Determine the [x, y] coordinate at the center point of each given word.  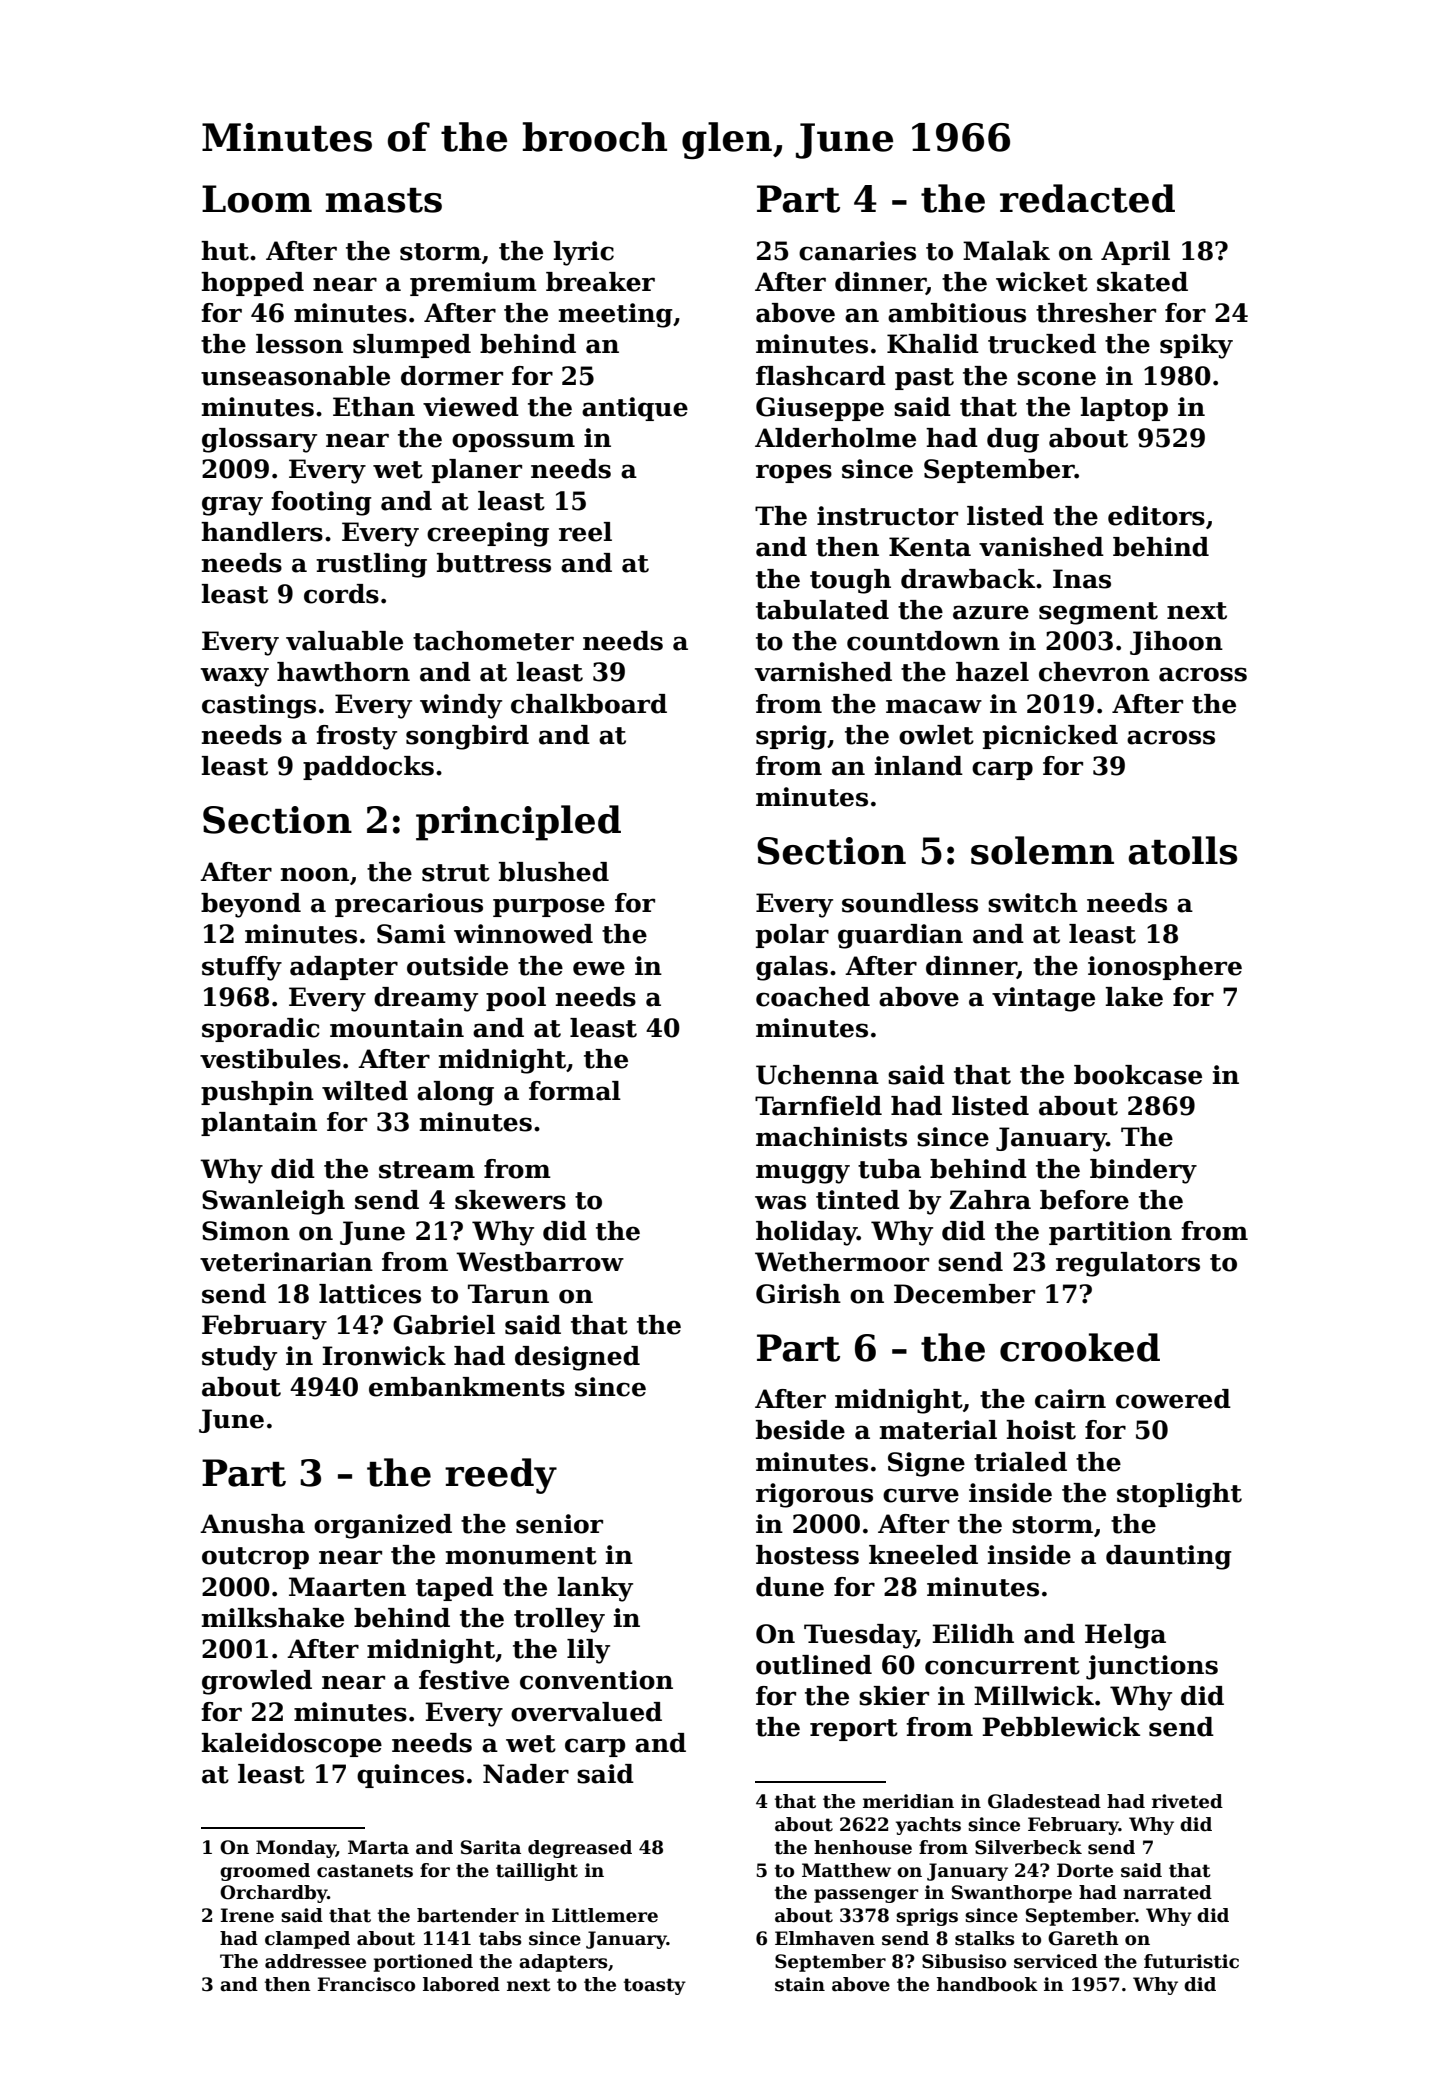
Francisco [366, 1984]
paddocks [368, 768]
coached [813, 997]
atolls [1182, 850]
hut [225, 251]
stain [800, 1984]
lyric [584, 253]
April [1135, 253]
